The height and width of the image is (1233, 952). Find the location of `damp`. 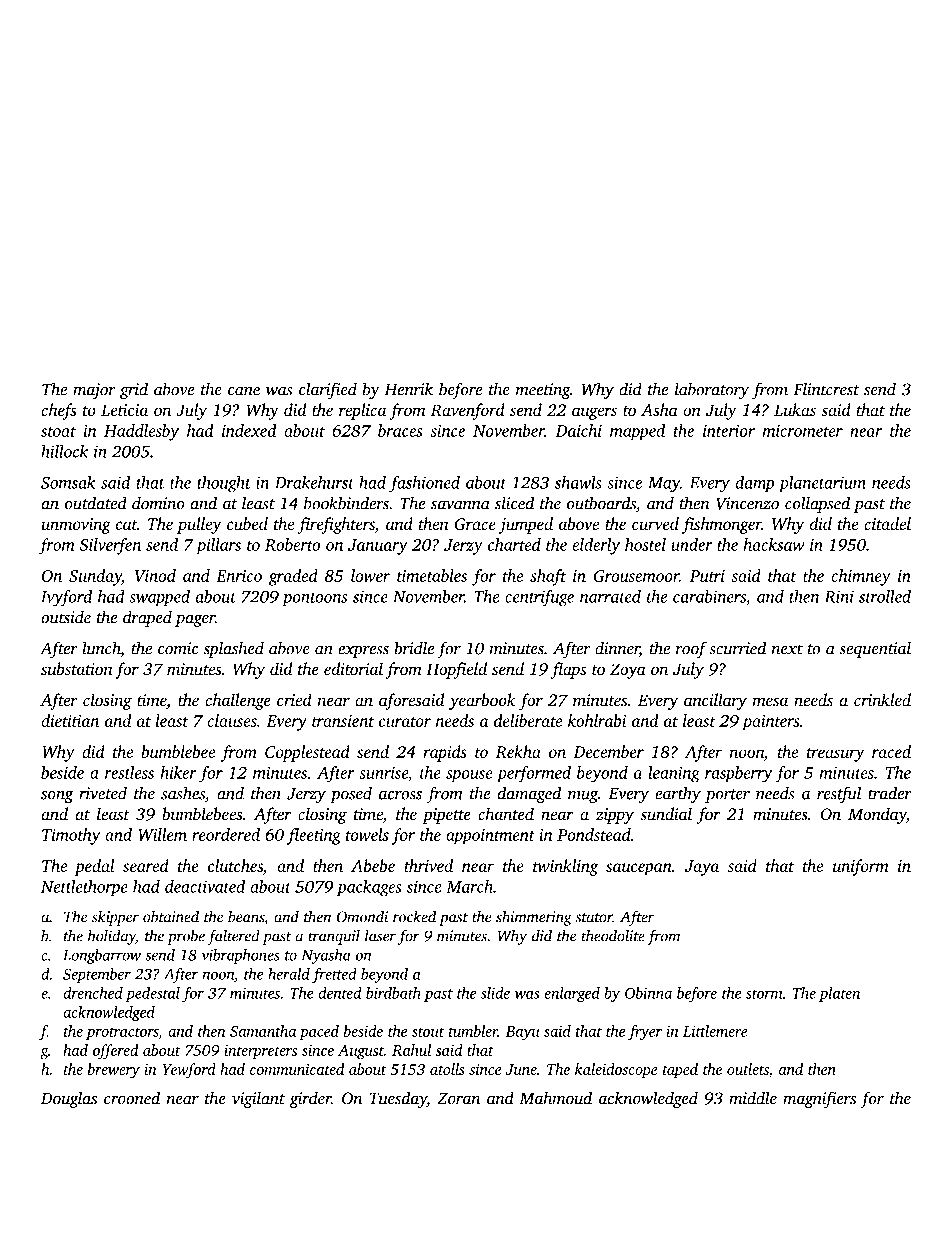

damp is located at coordinates (755, 484).
